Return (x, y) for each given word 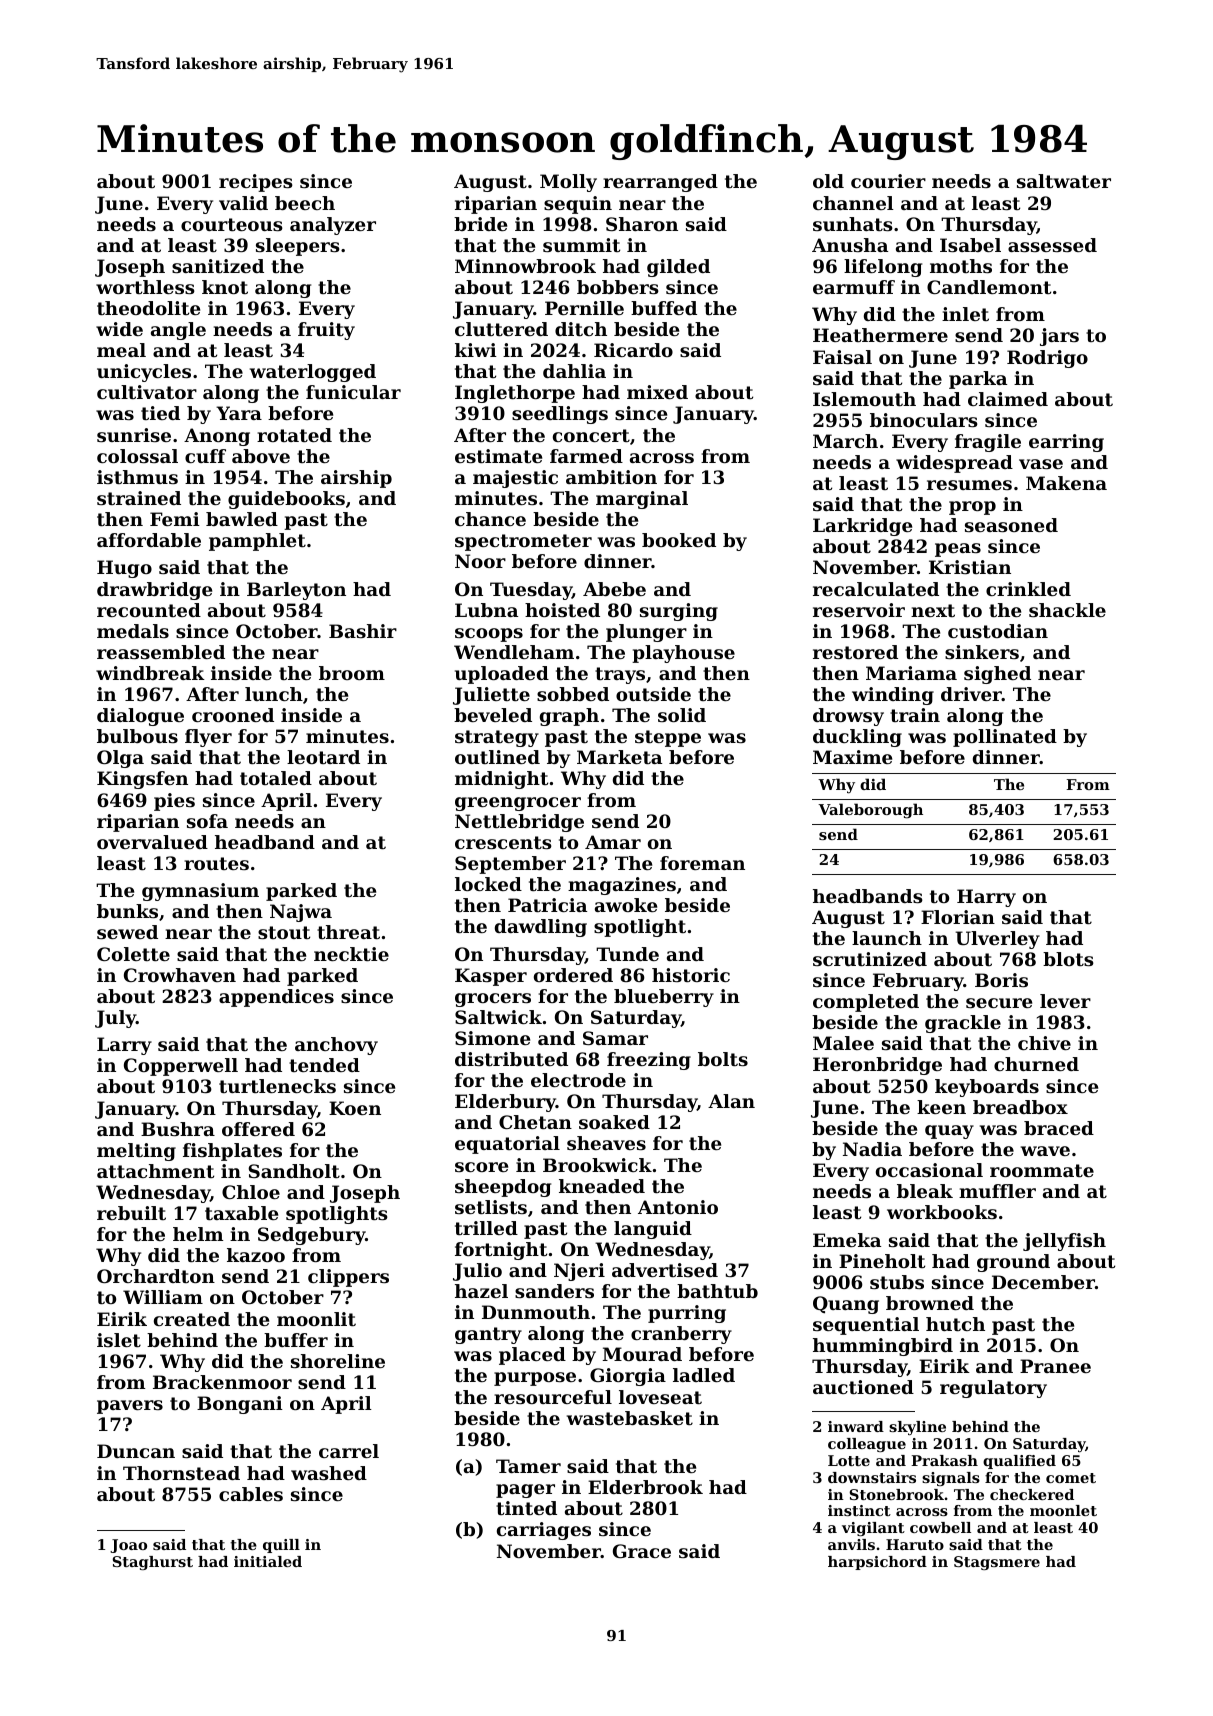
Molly (568, 183)
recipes (256, 183)
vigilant (873, 1529)
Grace (642, 1551)
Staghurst (152, 1563)
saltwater (1064, 181)
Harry (986, 898)
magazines (622, 886)
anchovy (336, 1046)
